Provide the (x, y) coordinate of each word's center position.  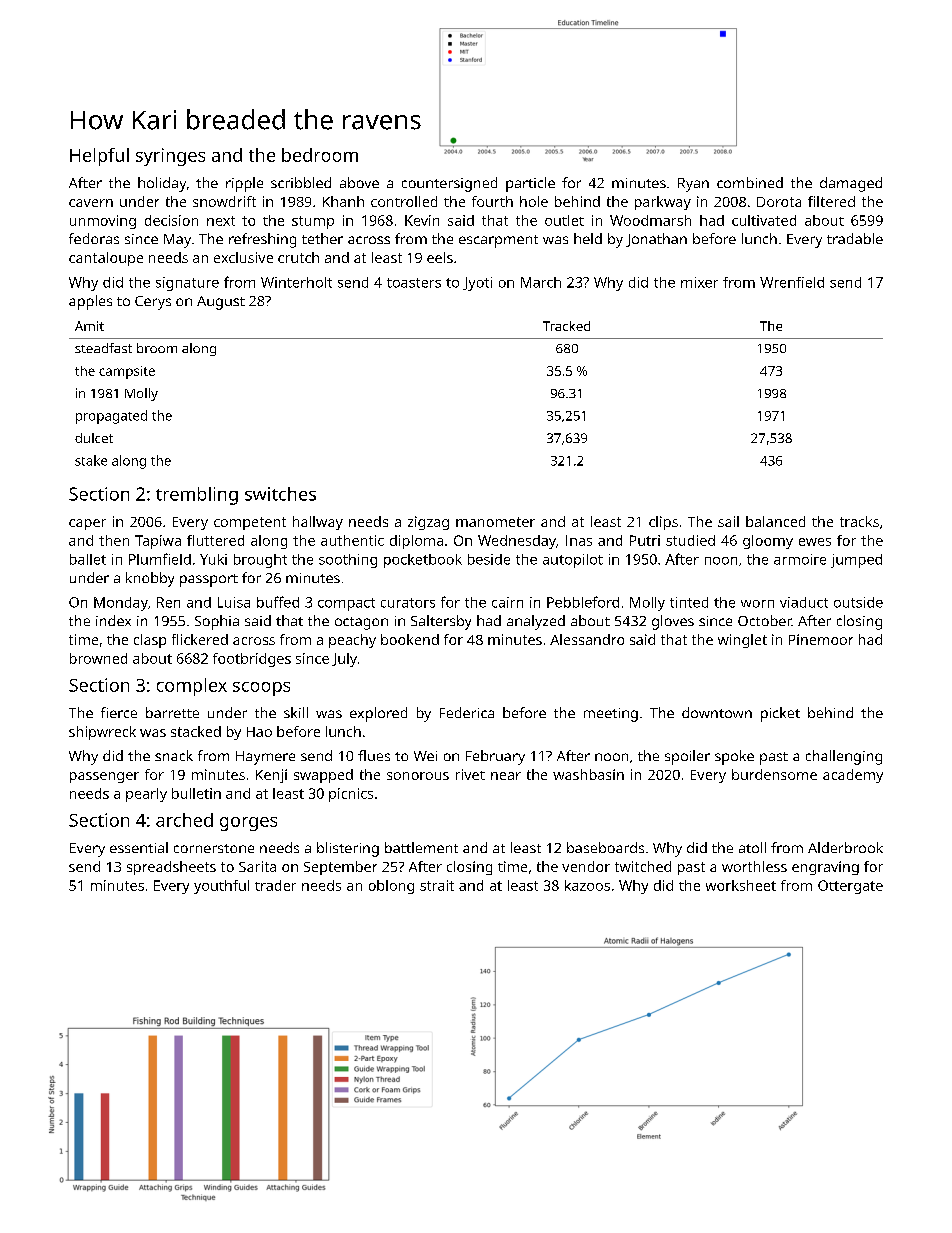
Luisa (234, 602)
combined (750, 182)
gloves (673, 622)
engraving (825, 868)
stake (91, 460)
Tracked (566, 326)
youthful (221, 887)
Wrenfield (792, 282)
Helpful (99, 157)
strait (437, 885)
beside (489, 559)
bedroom (320, 155)
